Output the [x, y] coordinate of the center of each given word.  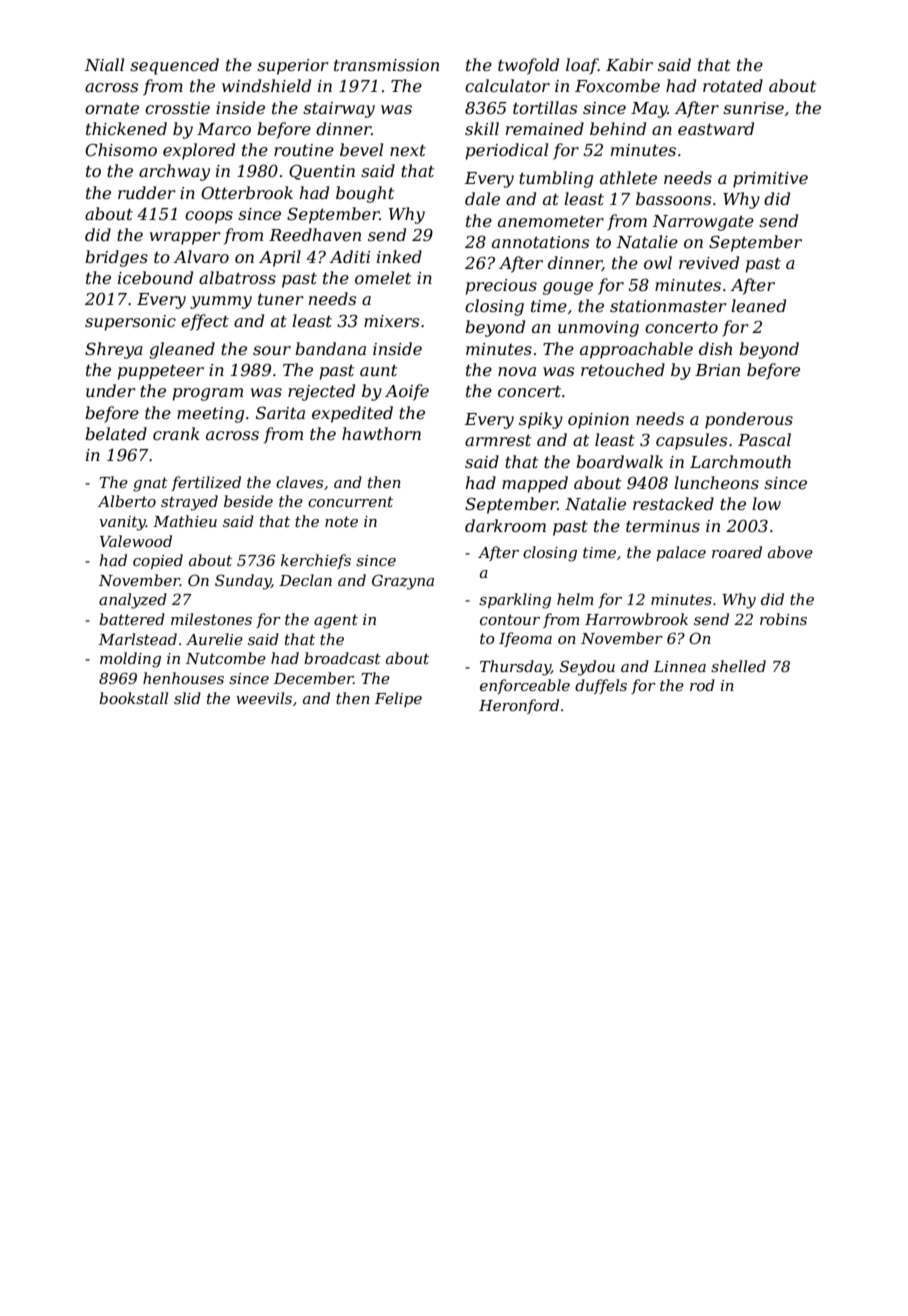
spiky [541, 420]
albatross [237, 277]
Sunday [243, 582]
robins [783, 619]
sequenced [174, 66]
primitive [770, 180]
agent [336, 621]
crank [176, 433]
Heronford [519, 706]
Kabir [629, 64]
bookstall [133, 698]
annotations [540, 242]
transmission [386, 65]
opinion [598, 421]
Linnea [680, 666]
